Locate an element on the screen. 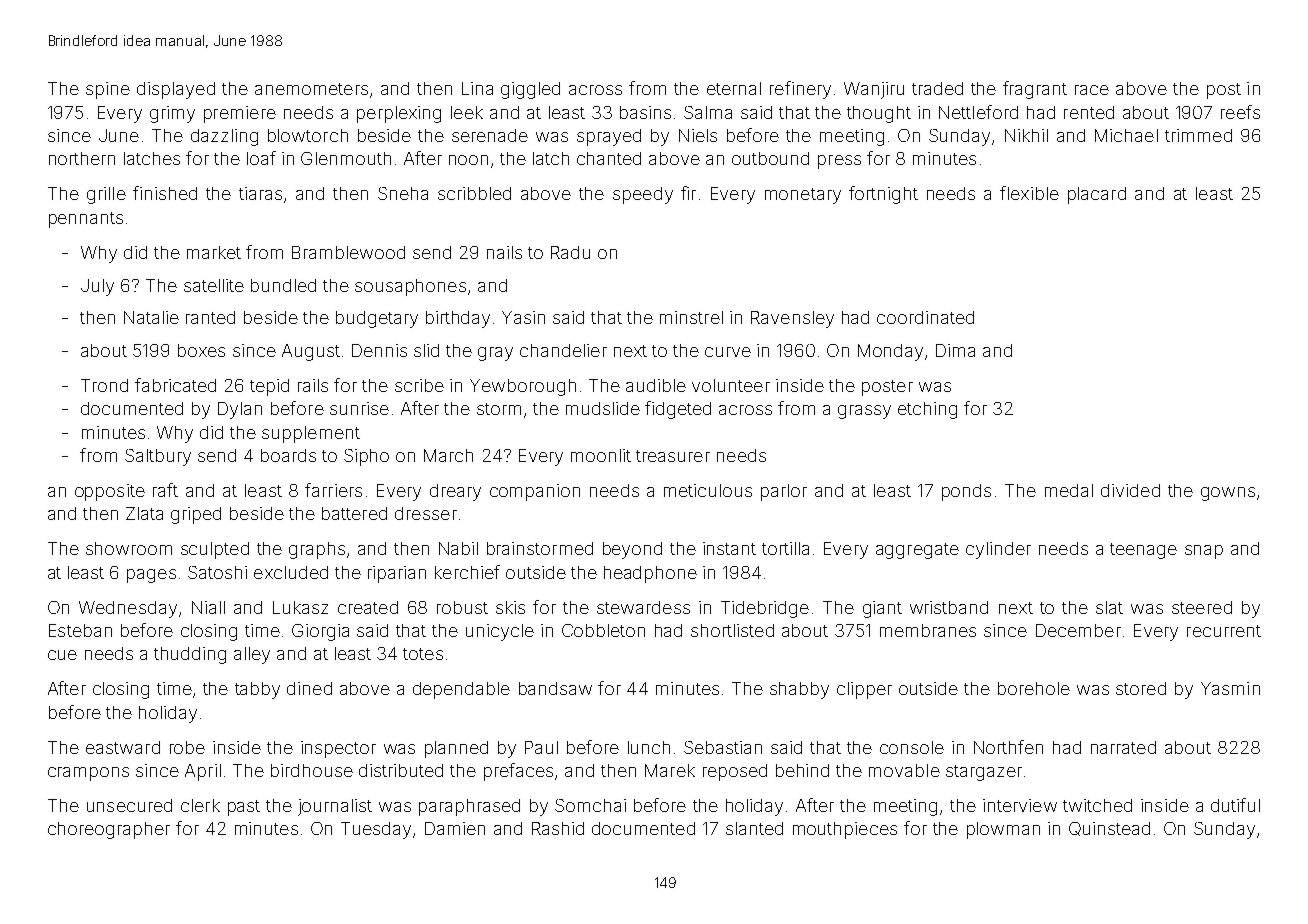 The image size is (1308, 924). meticulous is located at coordinates (708, 490).
